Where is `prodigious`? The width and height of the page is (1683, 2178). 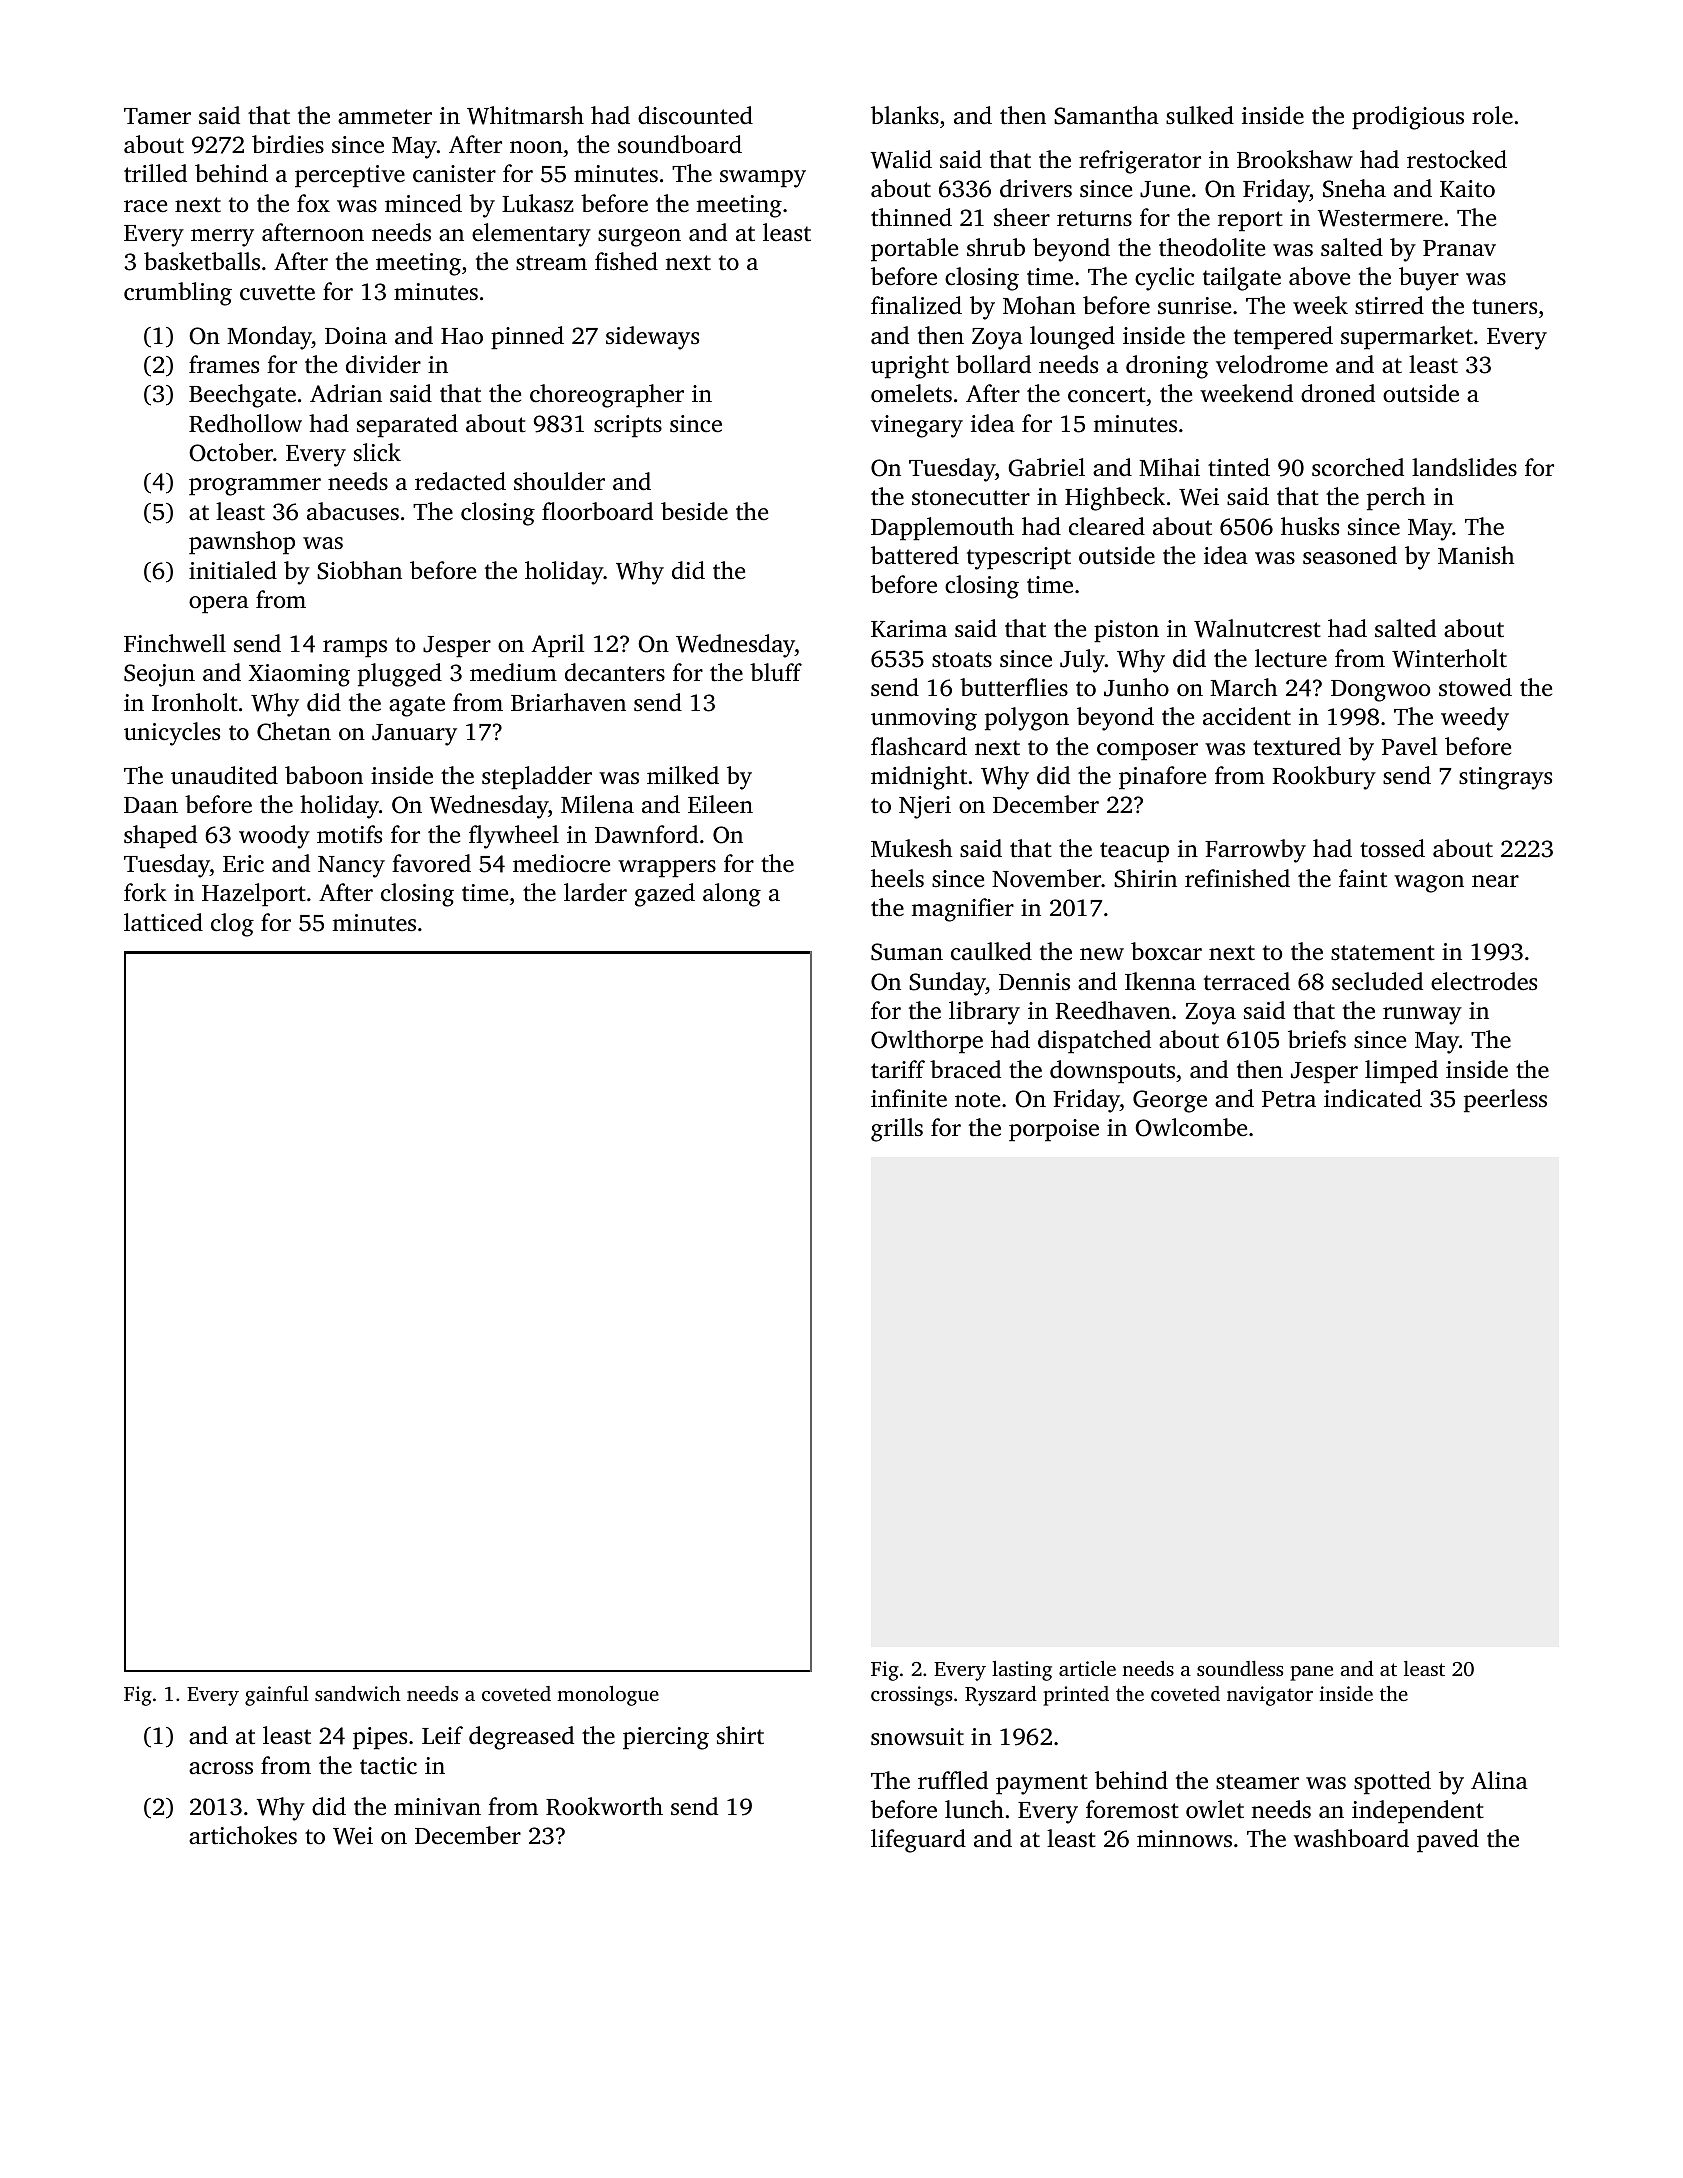 prodigious is located at coordinates (1408, 118).
